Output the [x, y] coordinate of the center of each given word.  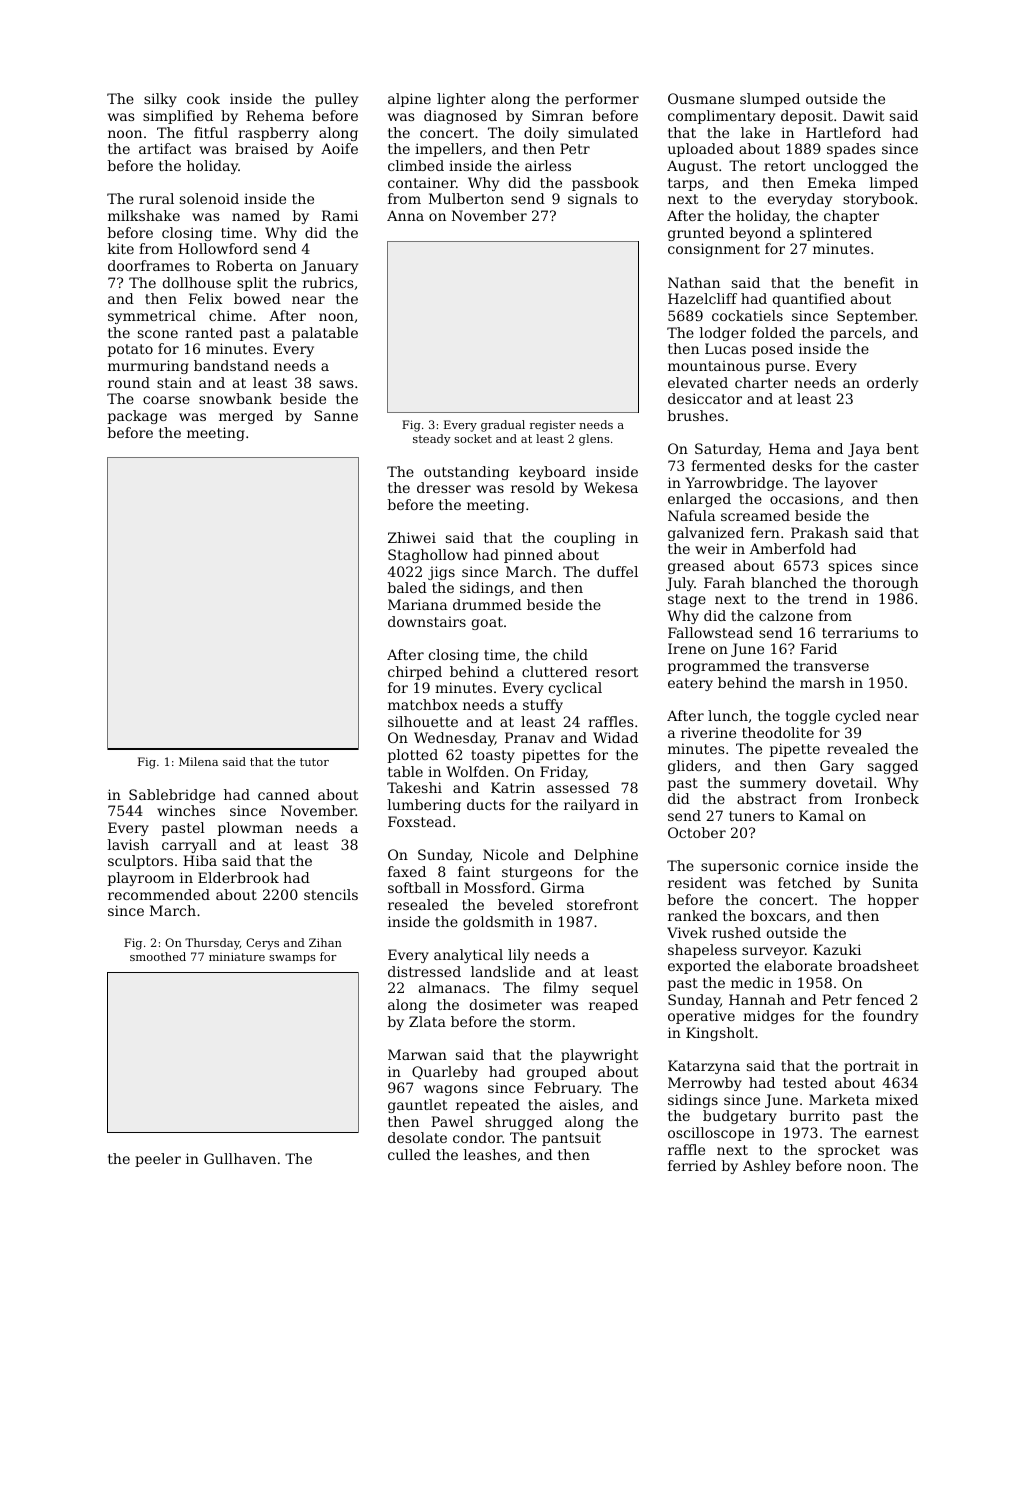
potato [130, 350]
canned [284, 794]
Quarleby [445, 1073]
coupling [584, 539]
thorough [885, 584]
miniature [237, 956]
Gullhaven [240, 1158]
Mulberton [466, 198]
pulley [336, 100]
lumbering [424, 806]
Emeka [832, 182]
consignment [714, 250]
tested [805, 1082]
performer [602, 100]
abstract [766, 798]
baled [407, 587]
